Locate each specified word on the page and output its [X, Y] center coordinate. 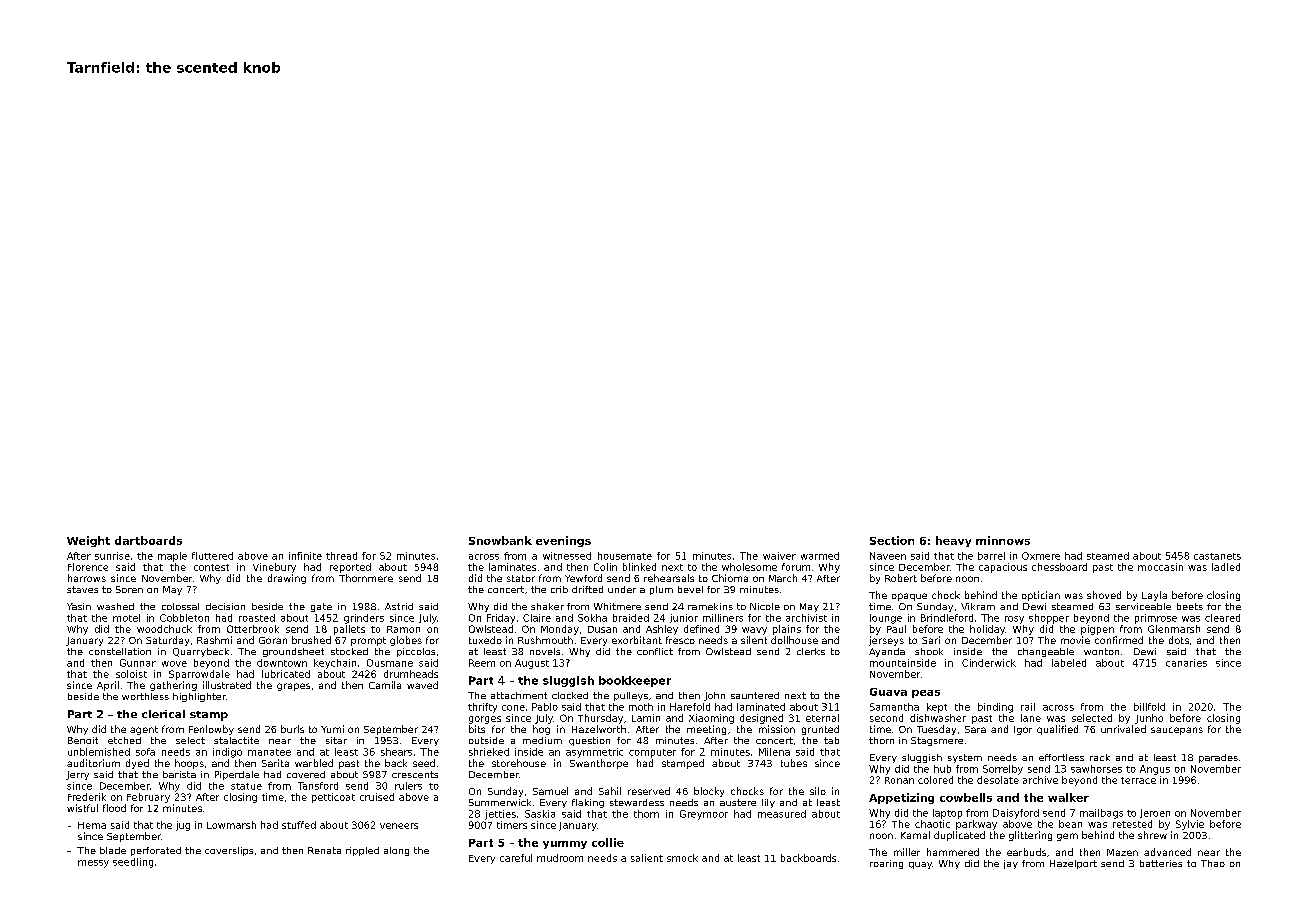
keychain [335, 664]
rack [1100, 757]
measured [782, 814]
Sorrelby [1003, 770]
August [532, 664]
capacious [1003, 568]
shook [929, 651]
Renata [324, 850]
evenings [563, 541]
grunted [820, 730]
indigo [227, 753]
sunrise [112, 556]
